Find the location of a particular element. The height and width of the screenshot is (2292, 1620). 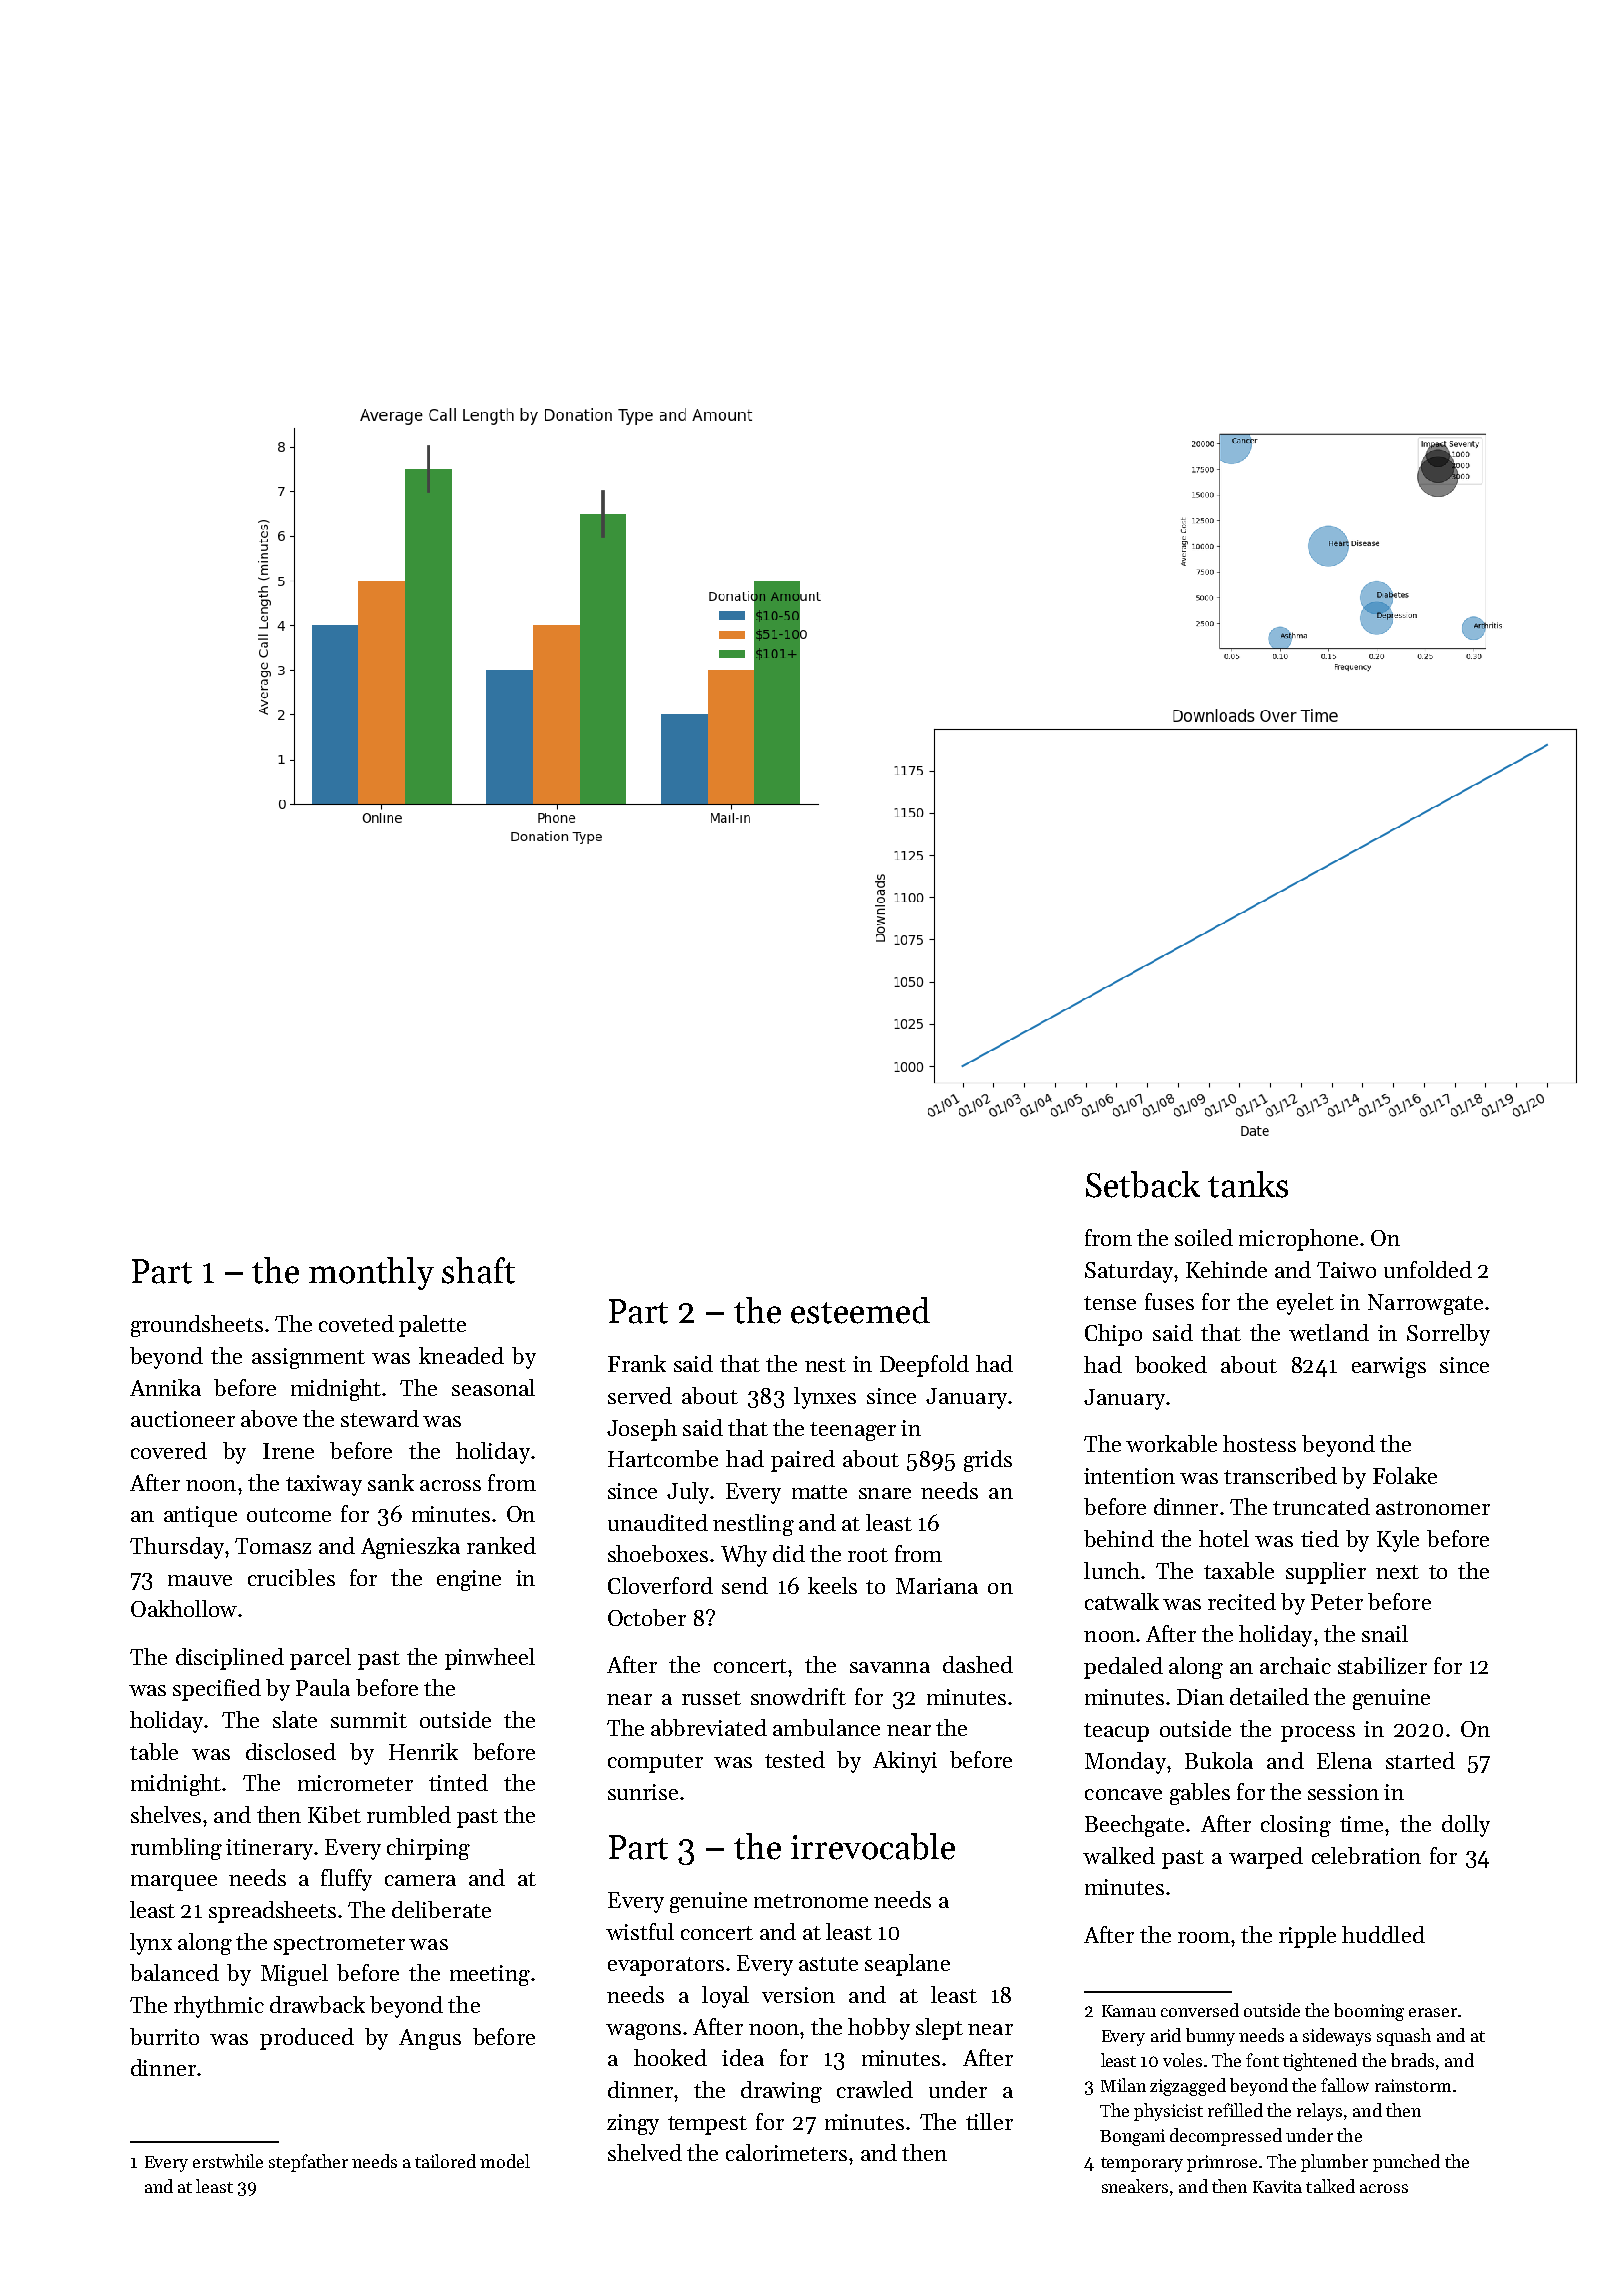

mauve is located at coordinates (200, 1580).
